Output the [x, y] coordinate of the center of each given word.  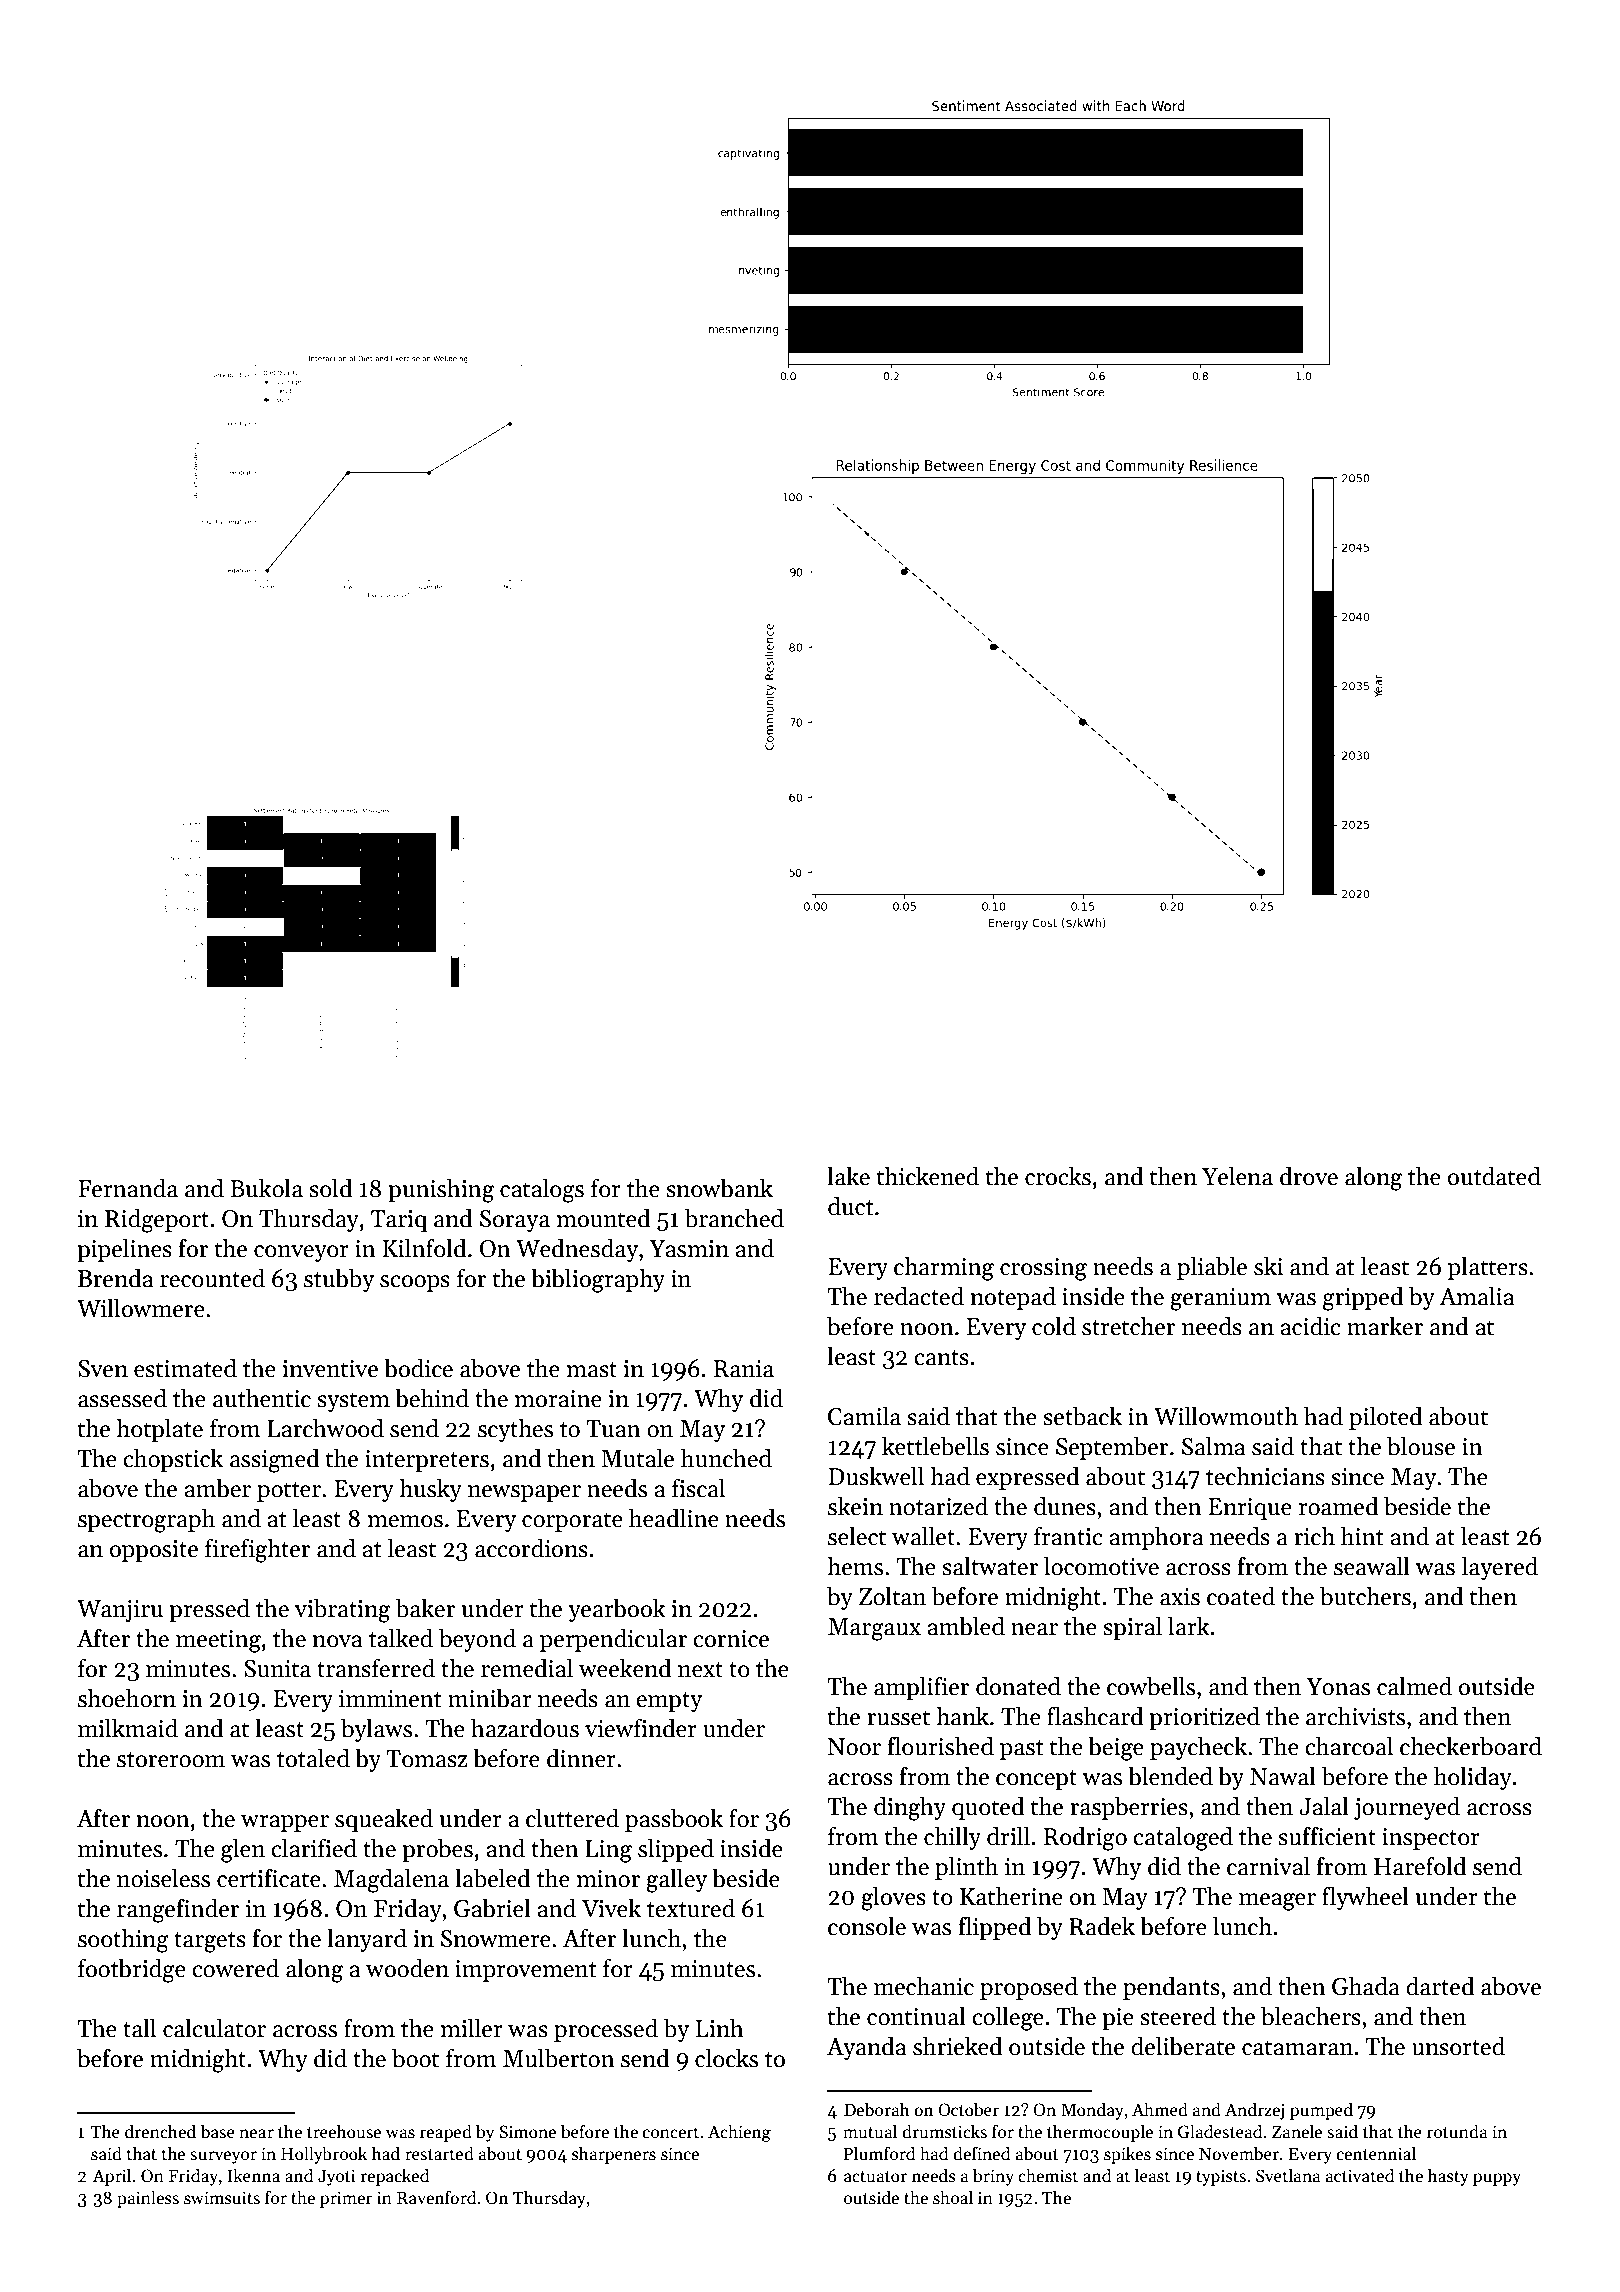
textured [691, 1908]
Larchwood [325, 1428]
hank [962, 1716]
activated [1360, 2175]
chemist [1048, 2175]
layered [1500, 1568]
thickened [928, 1176]
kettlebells [935, 1446]
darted [1440, 1986]
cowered [235, 1968]
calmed [1414, 1686]
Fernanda [128, 1188]
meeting [218, 1641]
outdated [1494, 1176]
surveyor [223, 2157]
